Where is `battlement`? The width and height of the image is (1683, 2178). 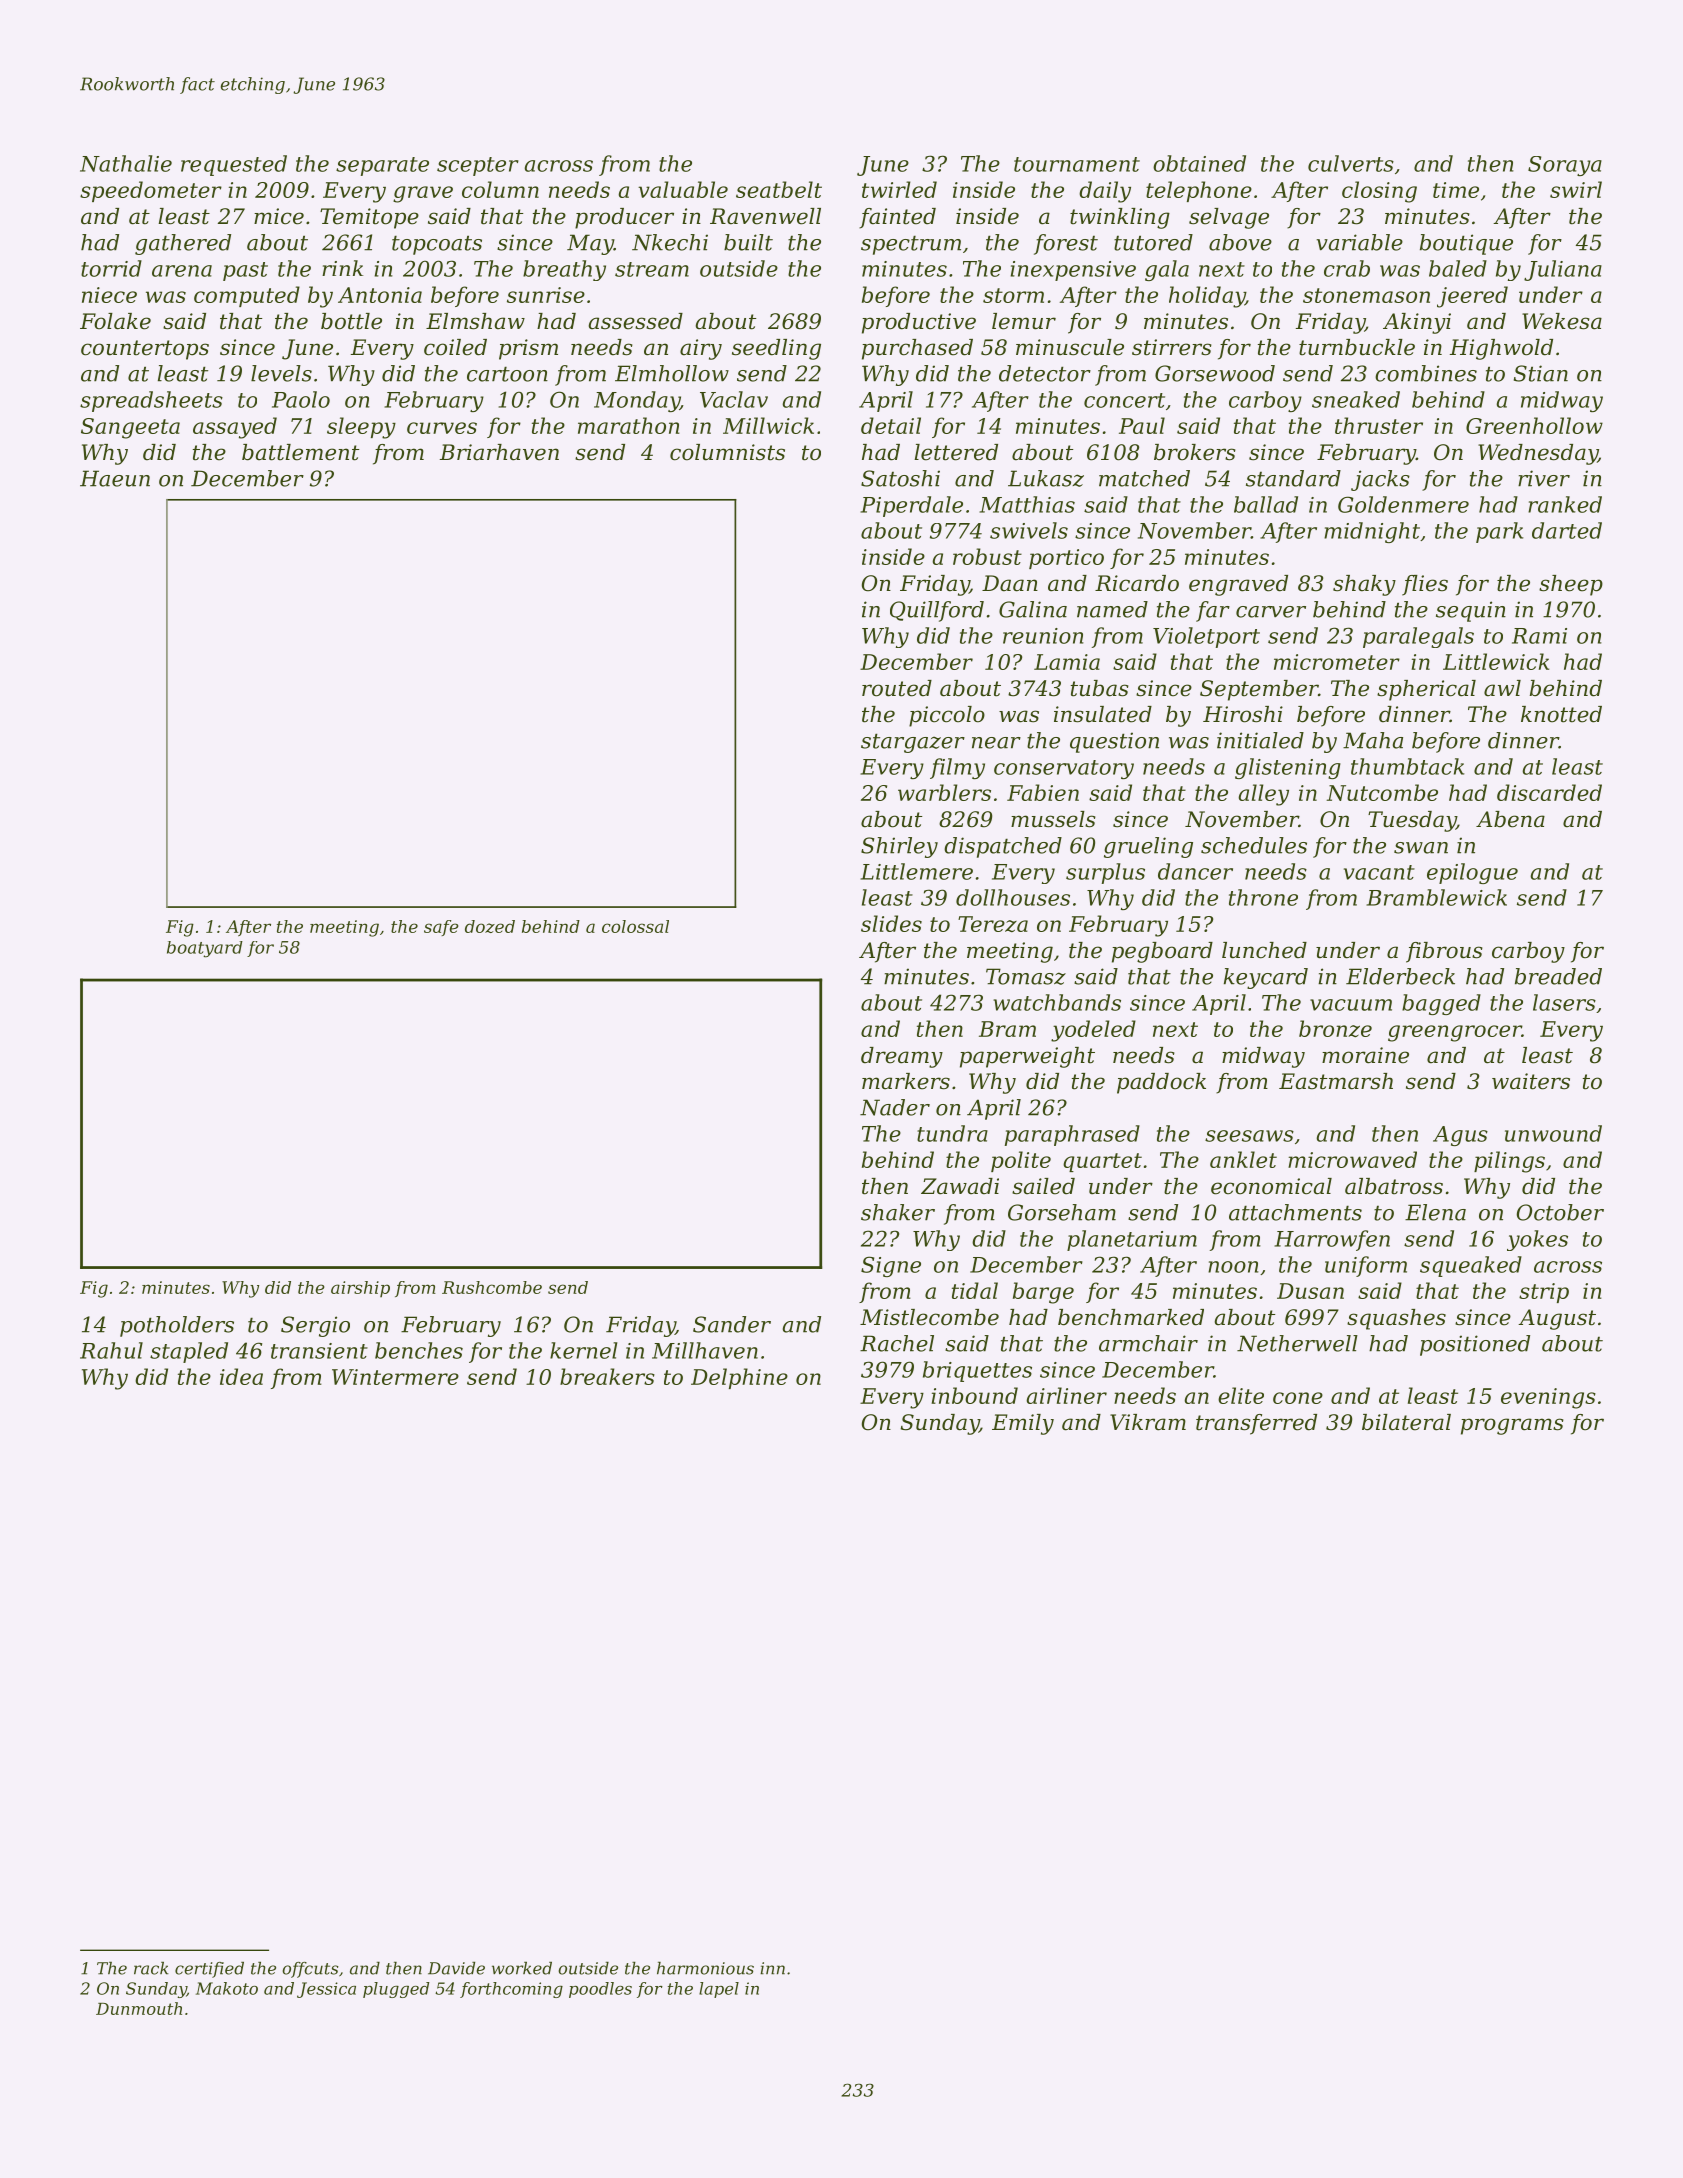
battlement is located at coordinates (300, 452).
